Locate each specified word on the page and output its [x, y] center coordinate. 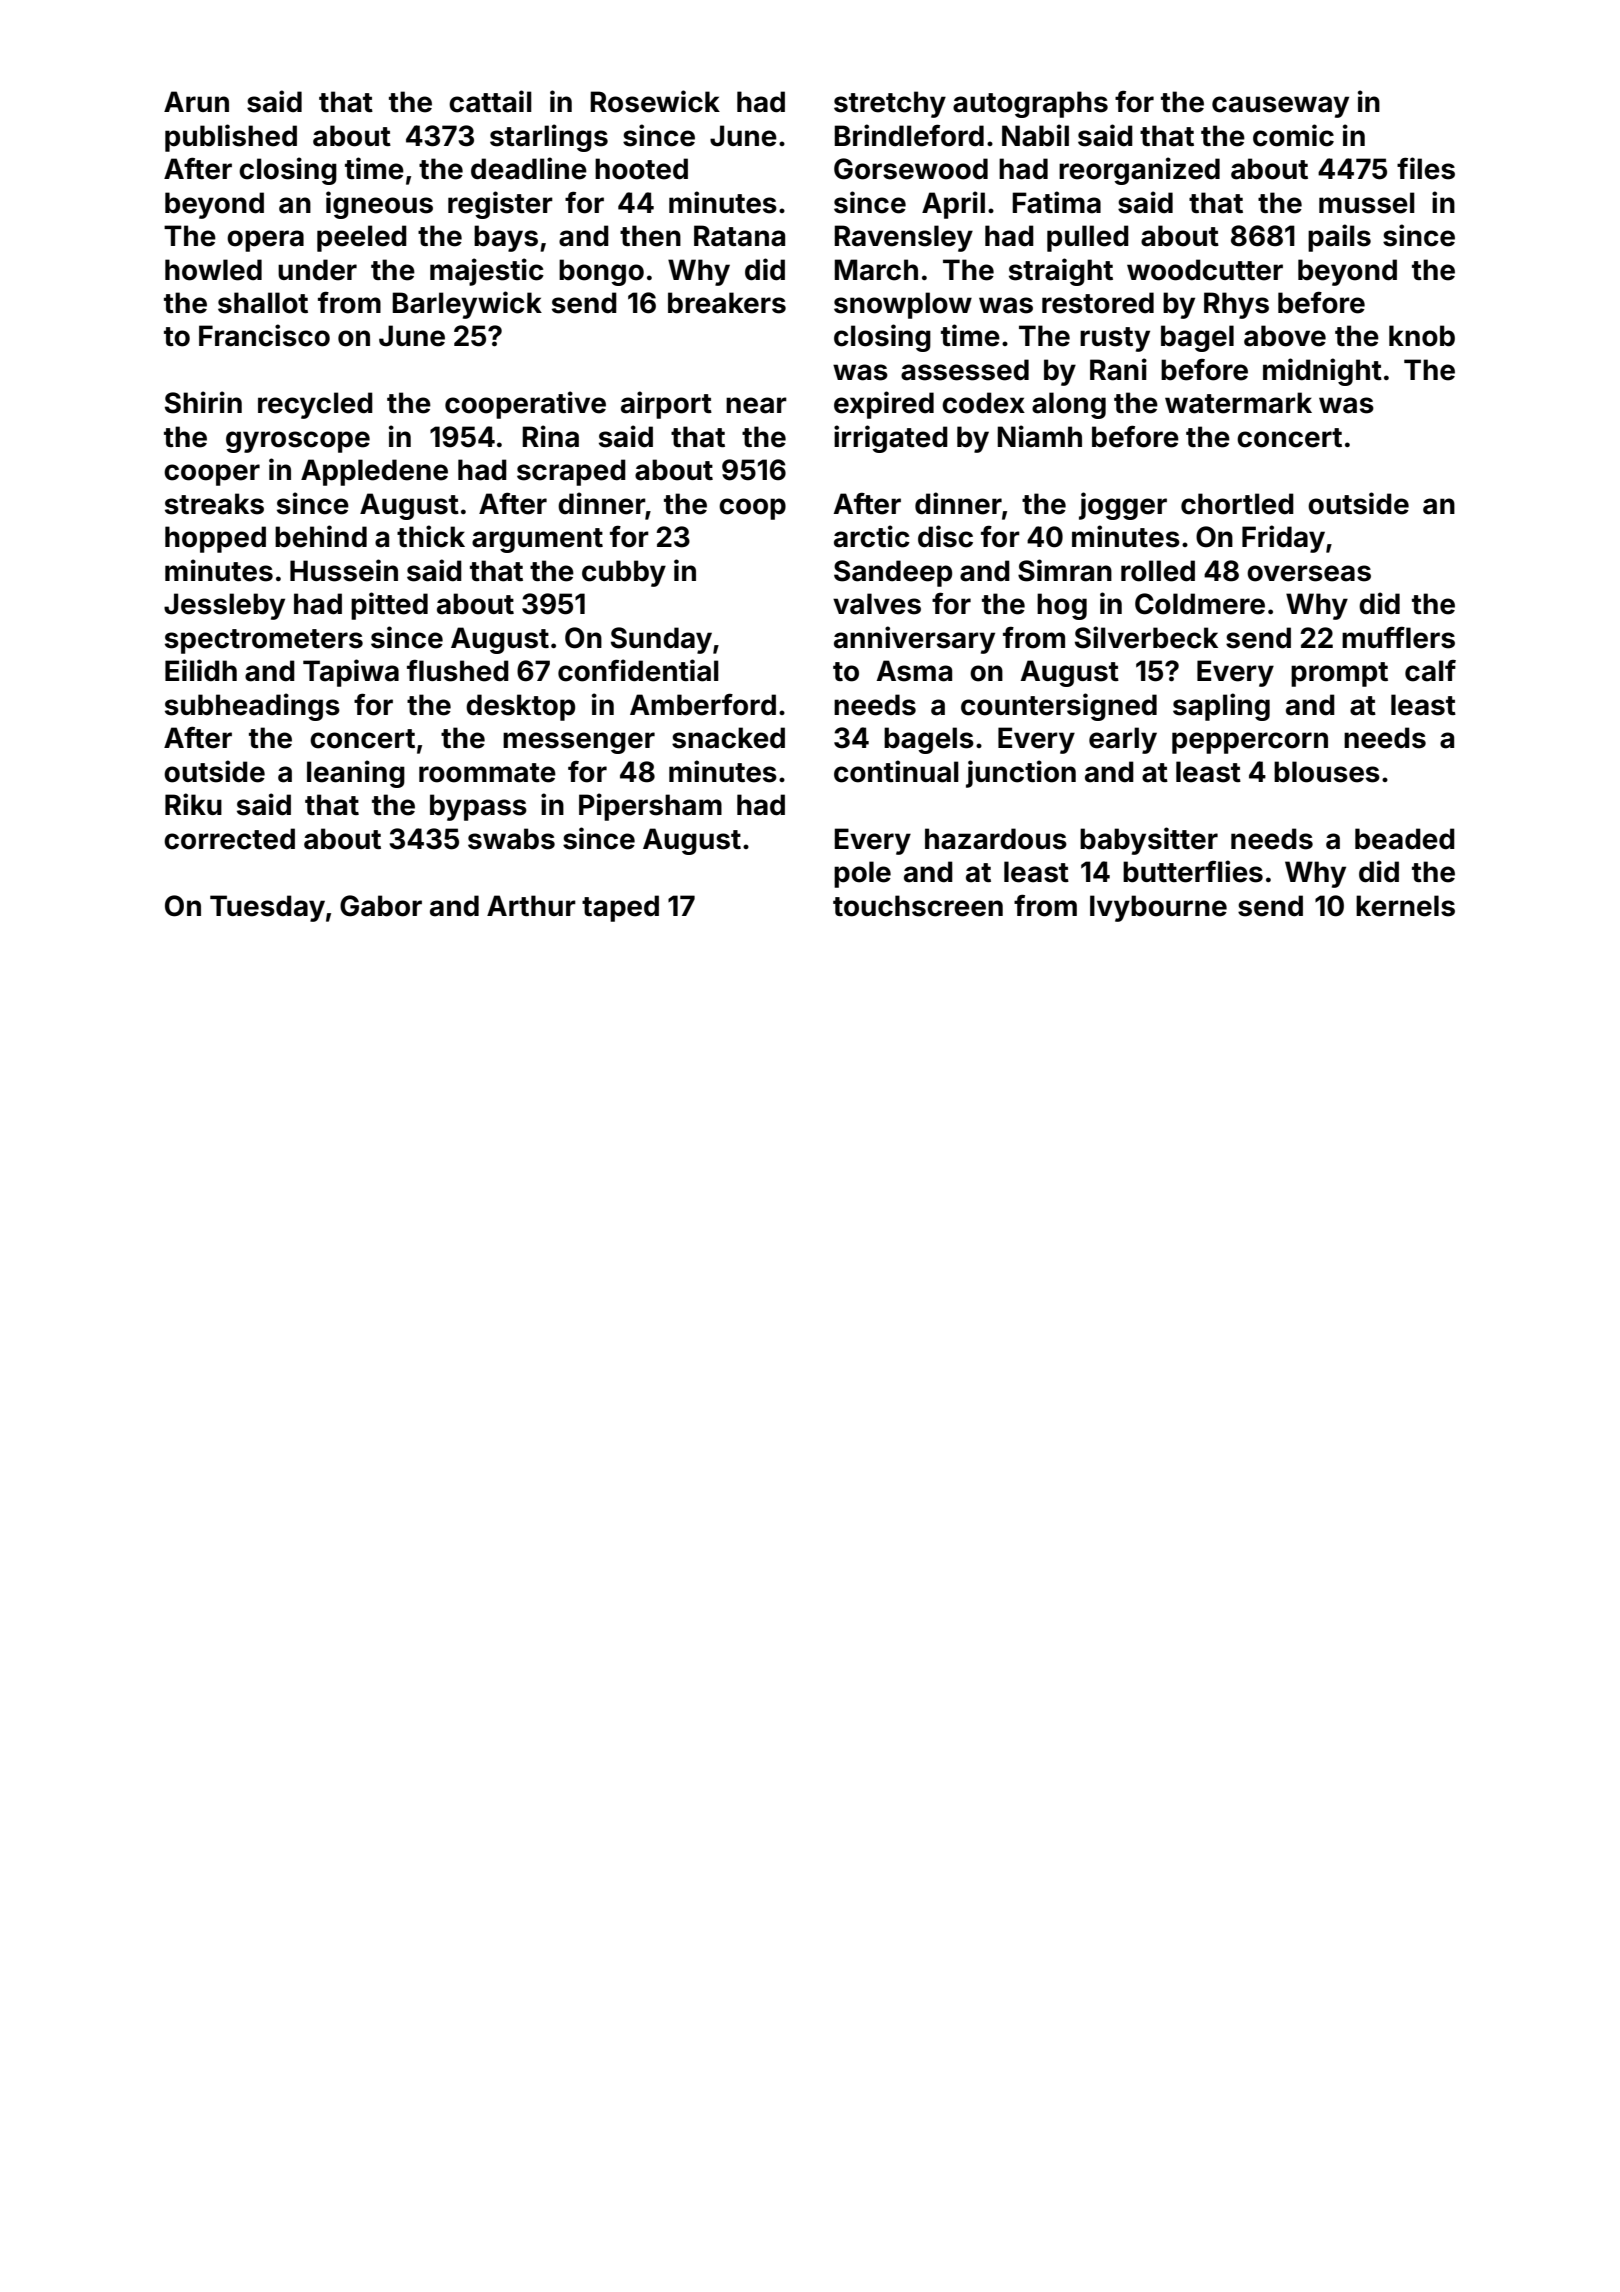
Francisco [264, 335]
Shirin [203, 402]
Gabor [381, 906]
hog [1062, 606]
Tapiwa [351, 673]
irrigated [891, 439]
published [231, 138]
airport [666, 405]
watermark [1238, 403]
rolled [1158, 571]
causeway [1280, 107]
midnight [1322, 372]
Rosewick [655, 101]
